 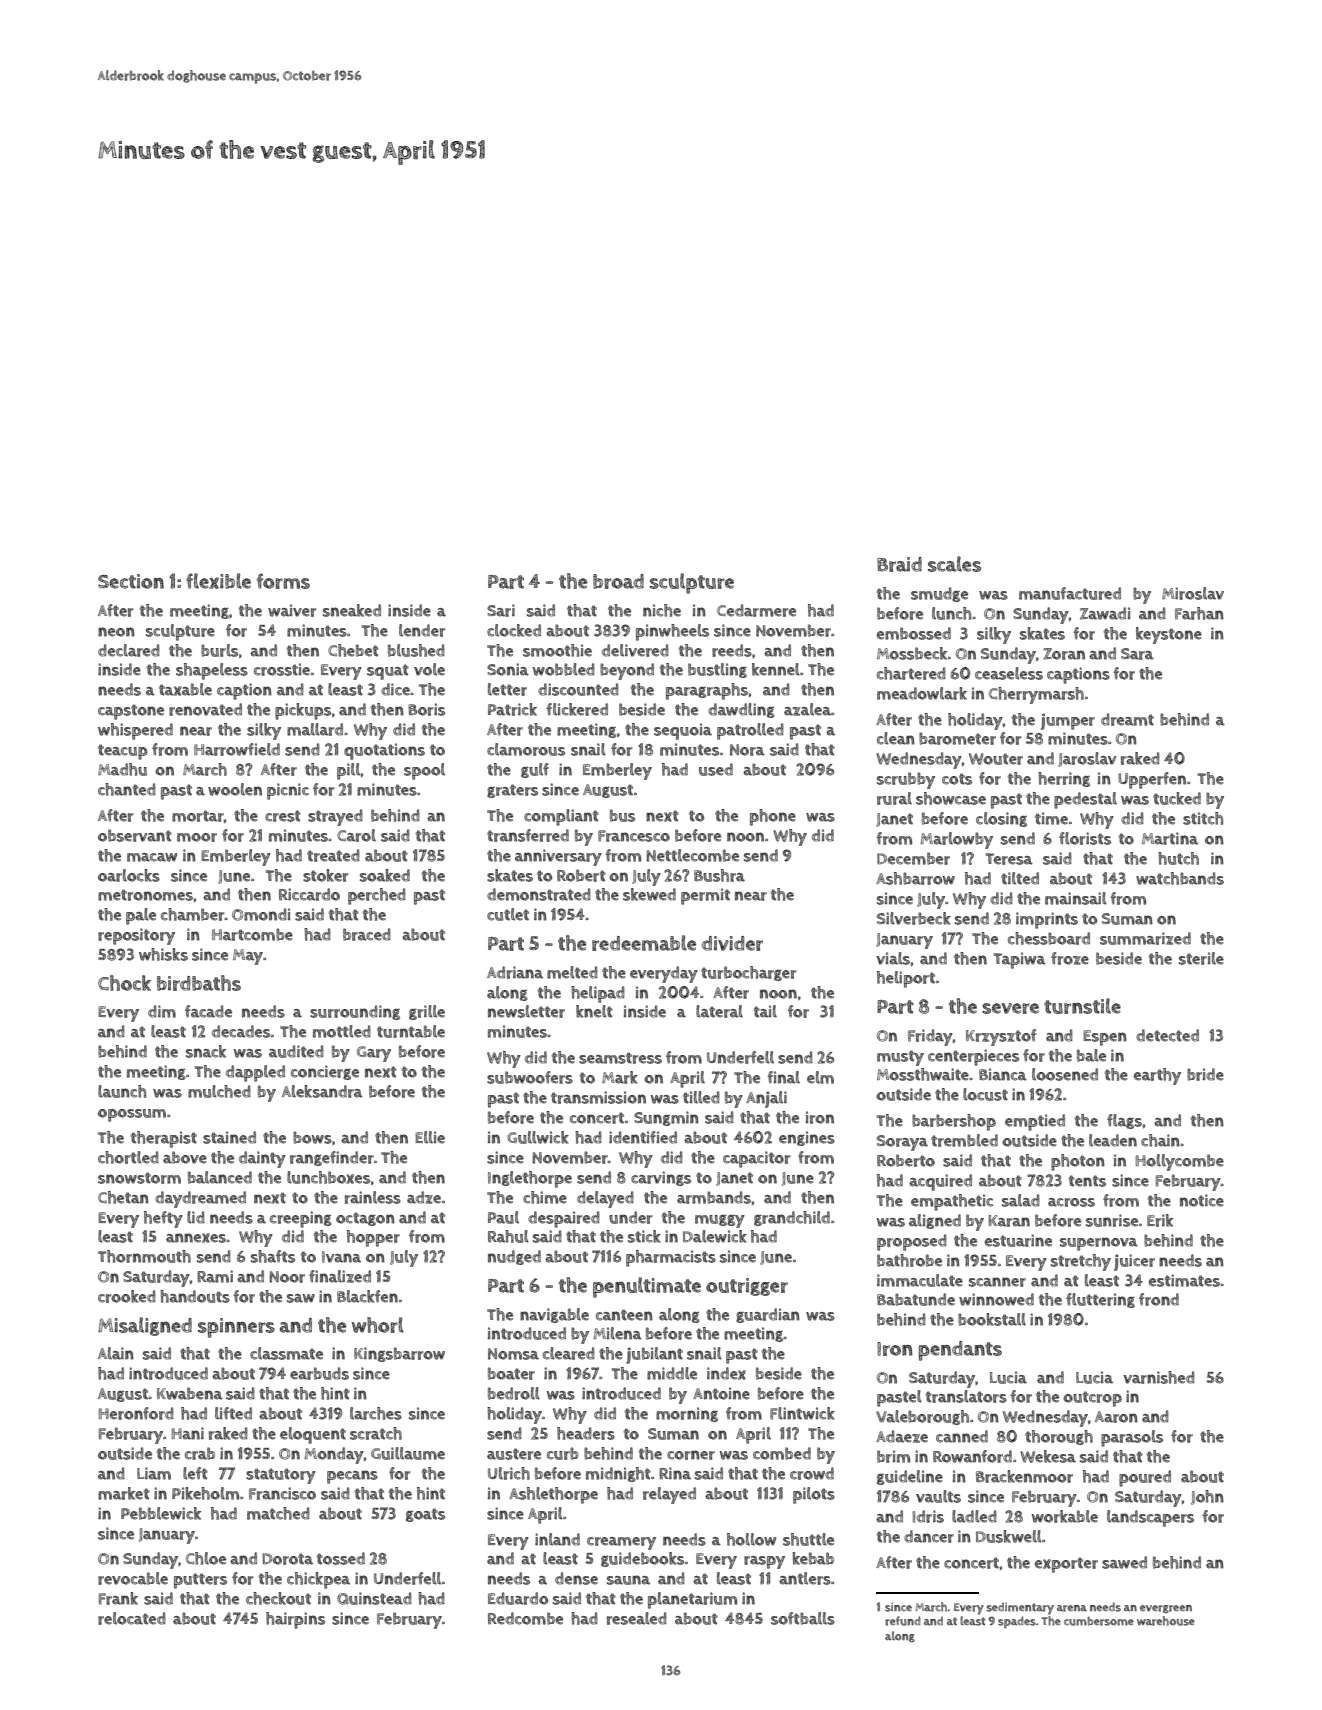 I want to click on chamber, so click(x=193, y=914).
